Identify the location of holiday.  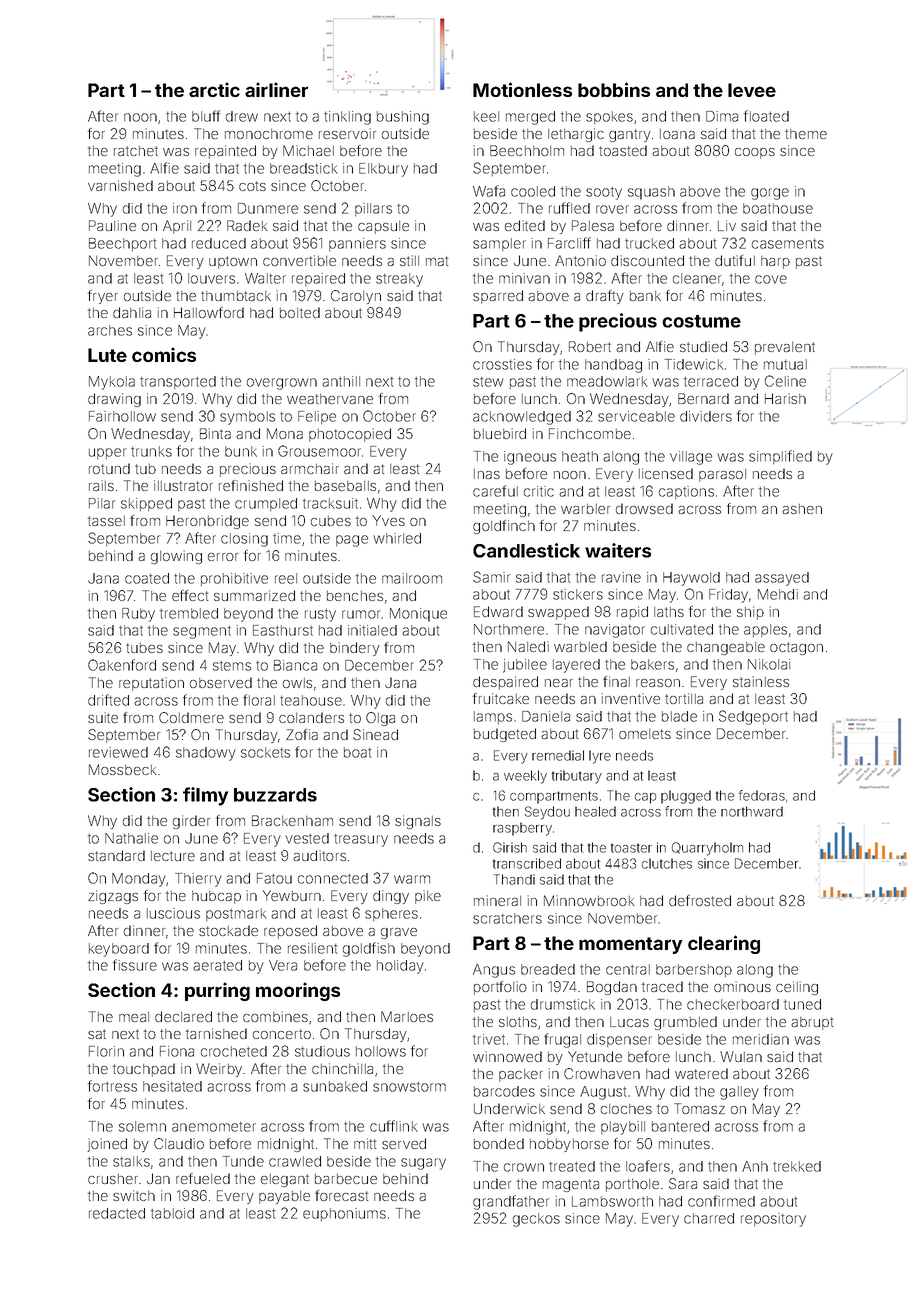
(400, 967).
